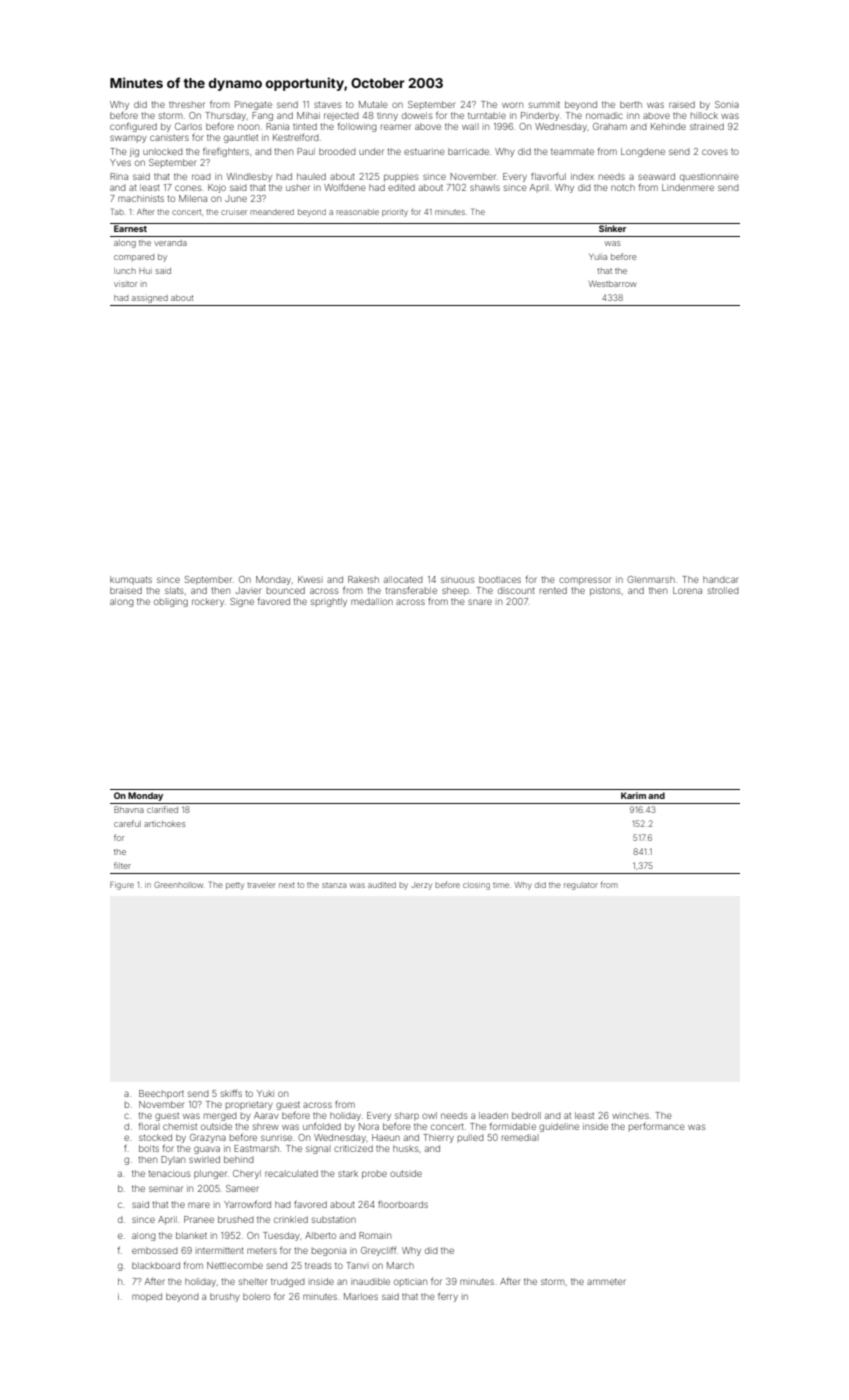  I want to click on slats, so click(174, 590).
